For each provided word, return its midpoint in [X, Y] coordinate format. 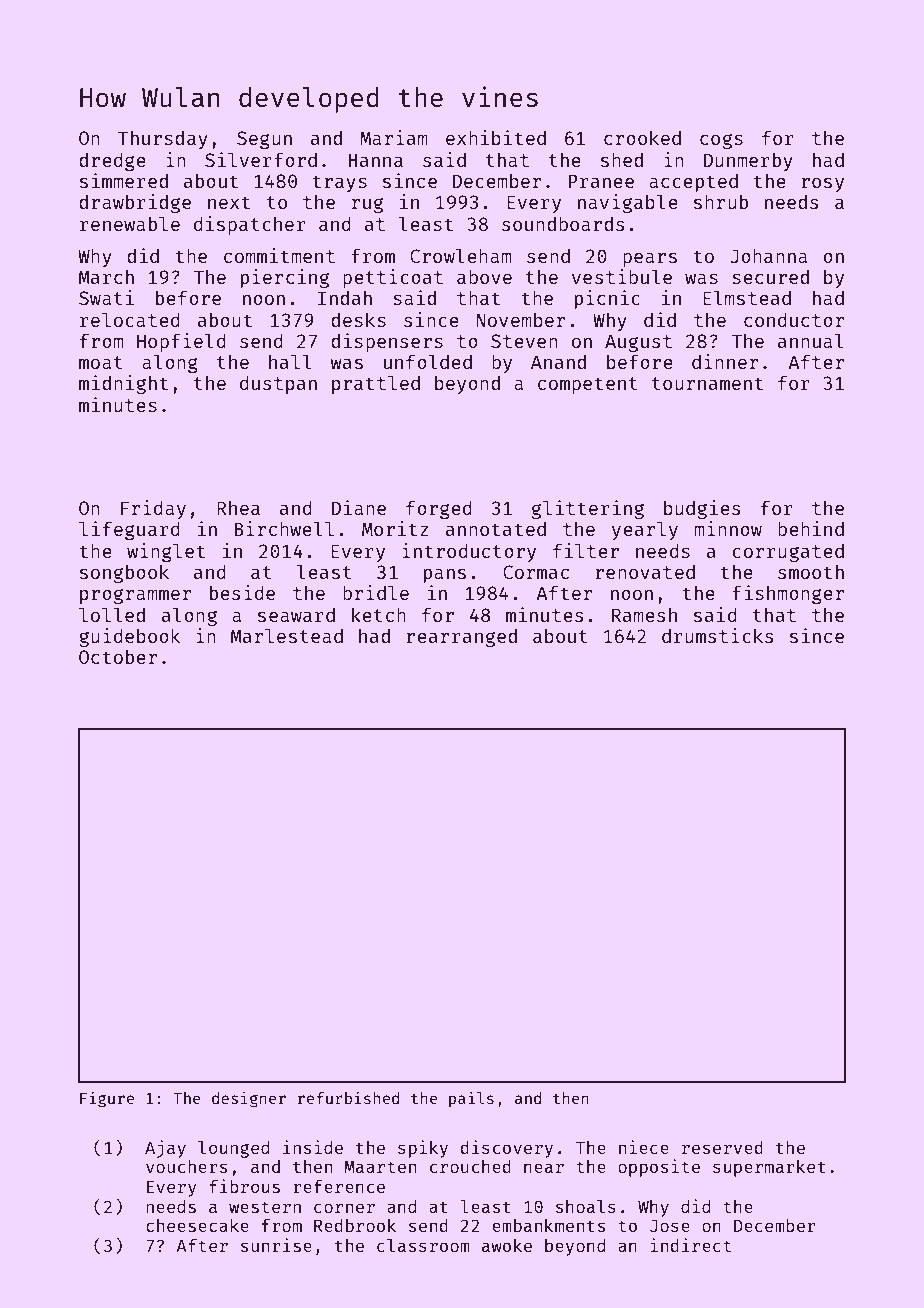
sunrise [276, 1245]
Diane [359, 507]
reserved [722, 1147]
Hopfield [181, 342]
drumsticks [718, 635]
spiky [423, 1149]
